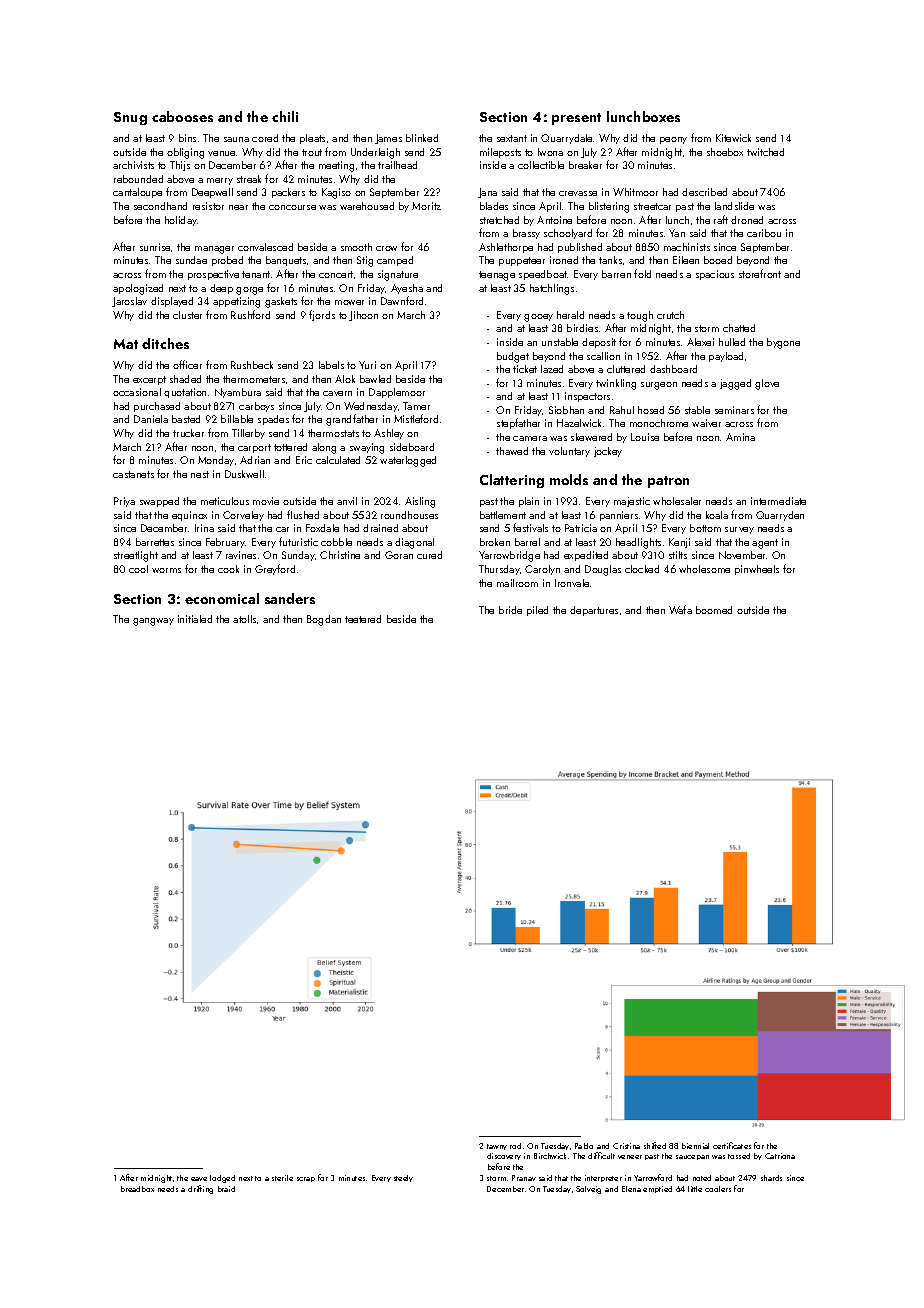 Image resolution: width=924 pixels, height=1308 pixels. Describe the element at coordinates (594, 611) in the screenshot. I see `departures` at that location.
